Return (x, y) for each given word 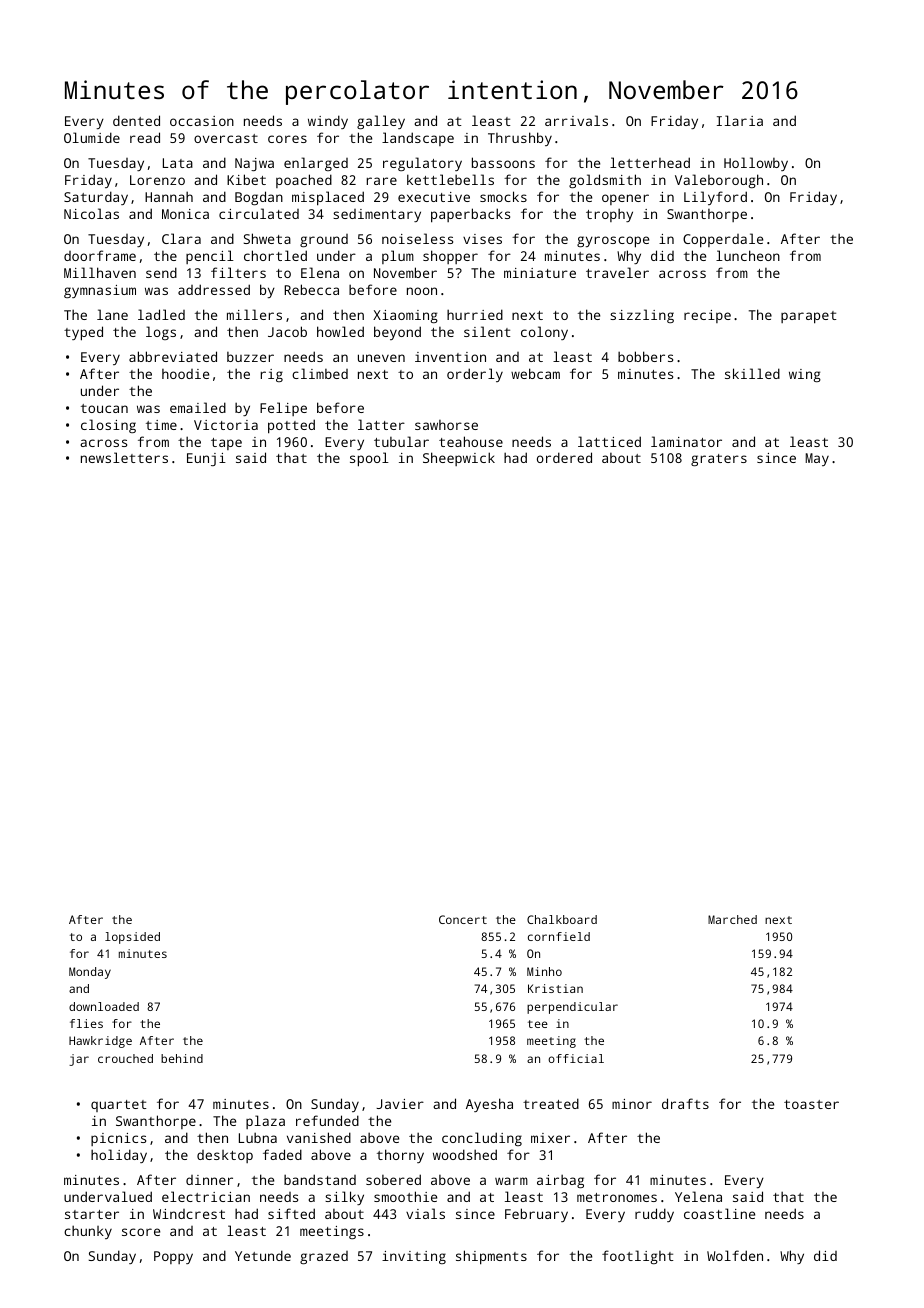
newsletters (124, 457)
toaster (811, 1104)
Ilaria (740, 120)
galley (381, 122)
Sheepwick (459, 459)
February (536, 1215)
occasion (202, 121)
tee (538, 1024)
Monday (90, 973)
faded (282, 1154)
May (817, 459)
